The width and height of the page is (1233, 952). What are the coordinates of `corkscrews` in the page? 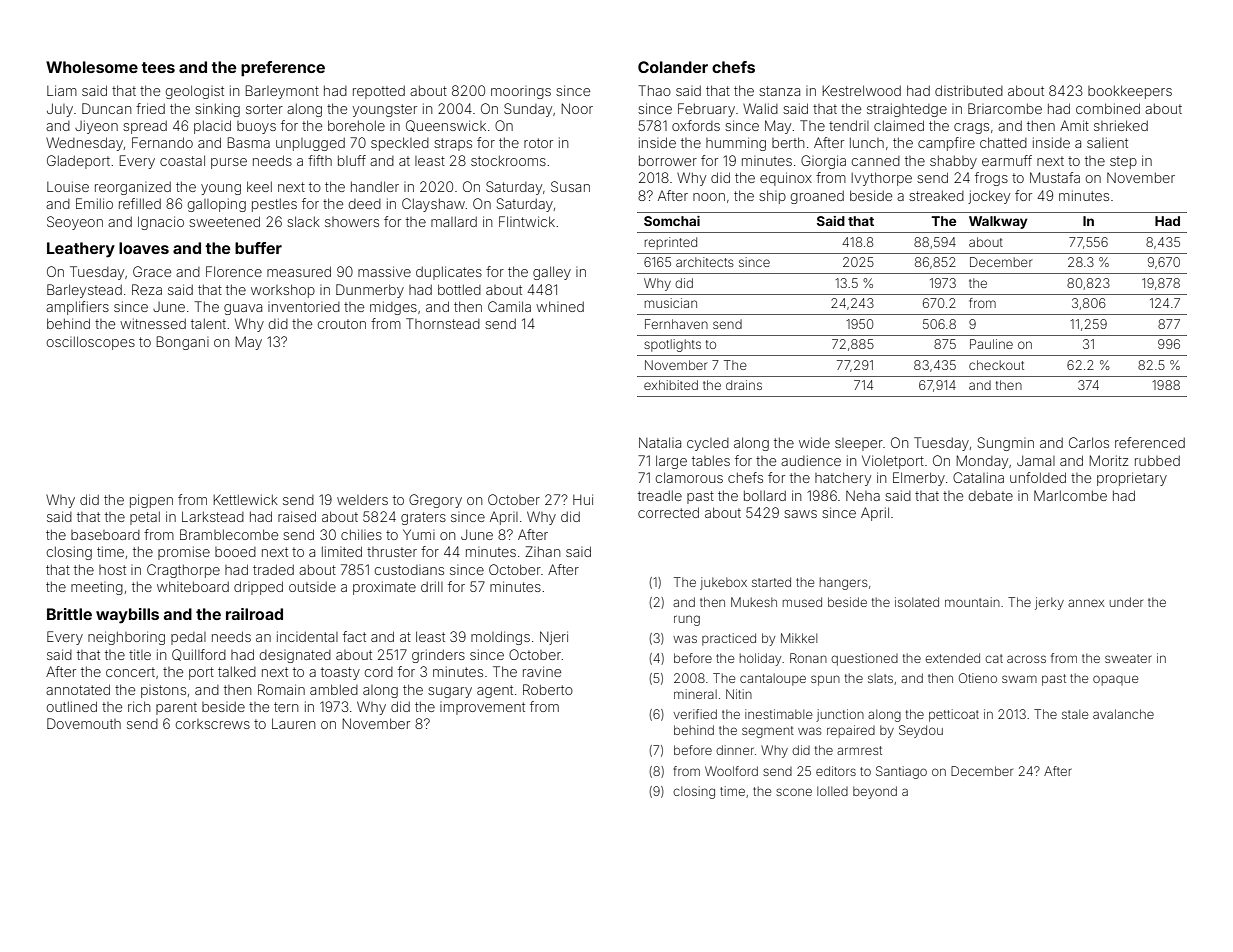 It's located at (213, 724).
